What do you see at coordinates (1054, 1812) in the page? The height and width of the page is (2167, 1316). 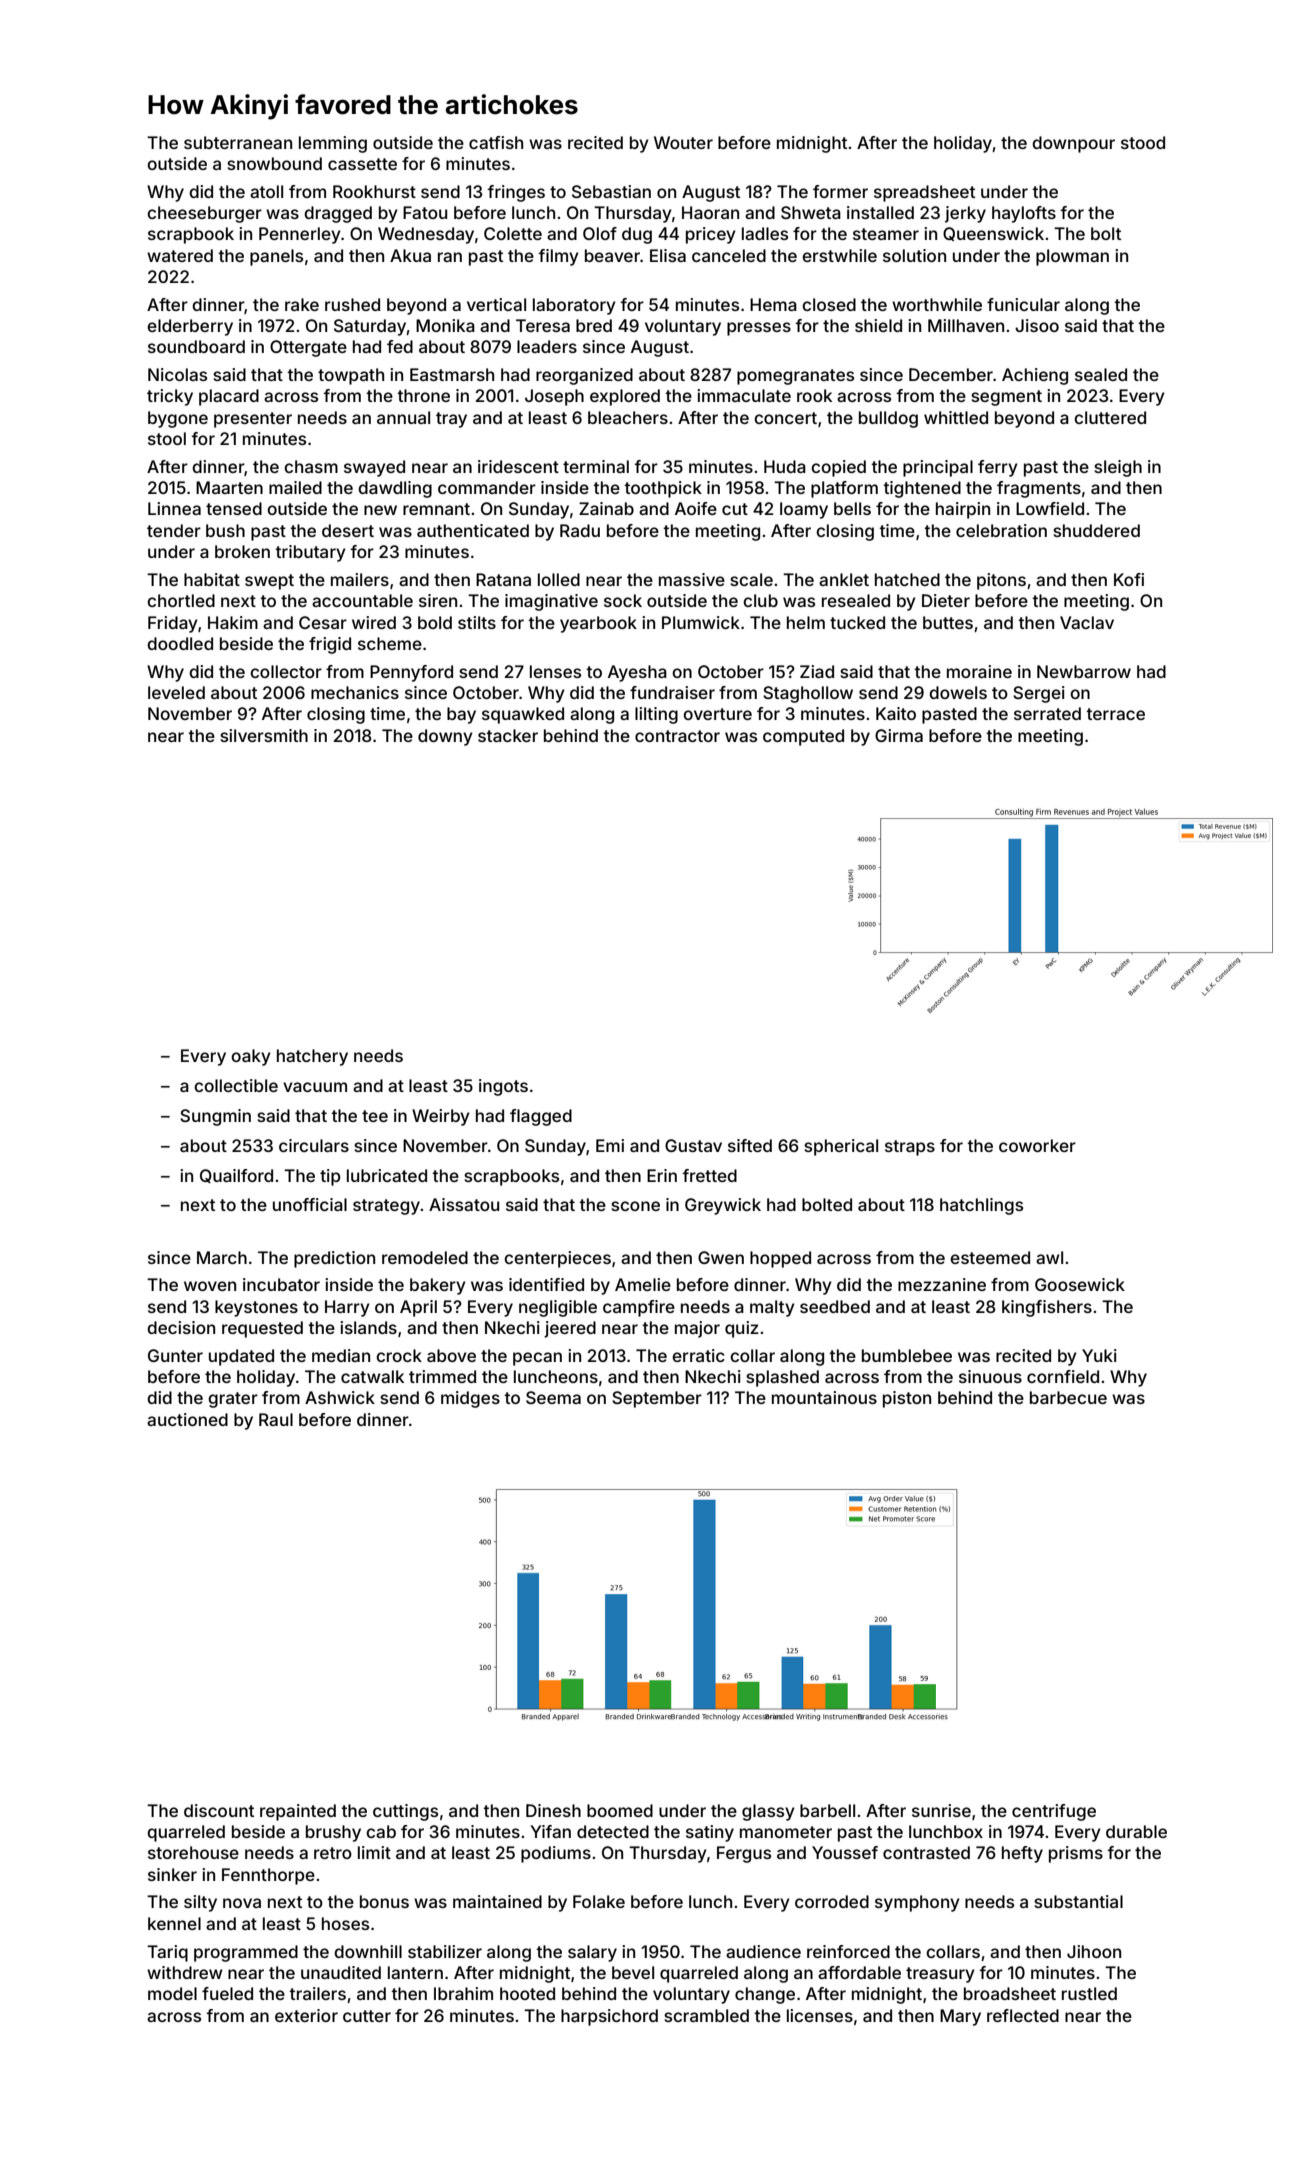 I see `centrifuge` at bounding box center [1054, 1812].
